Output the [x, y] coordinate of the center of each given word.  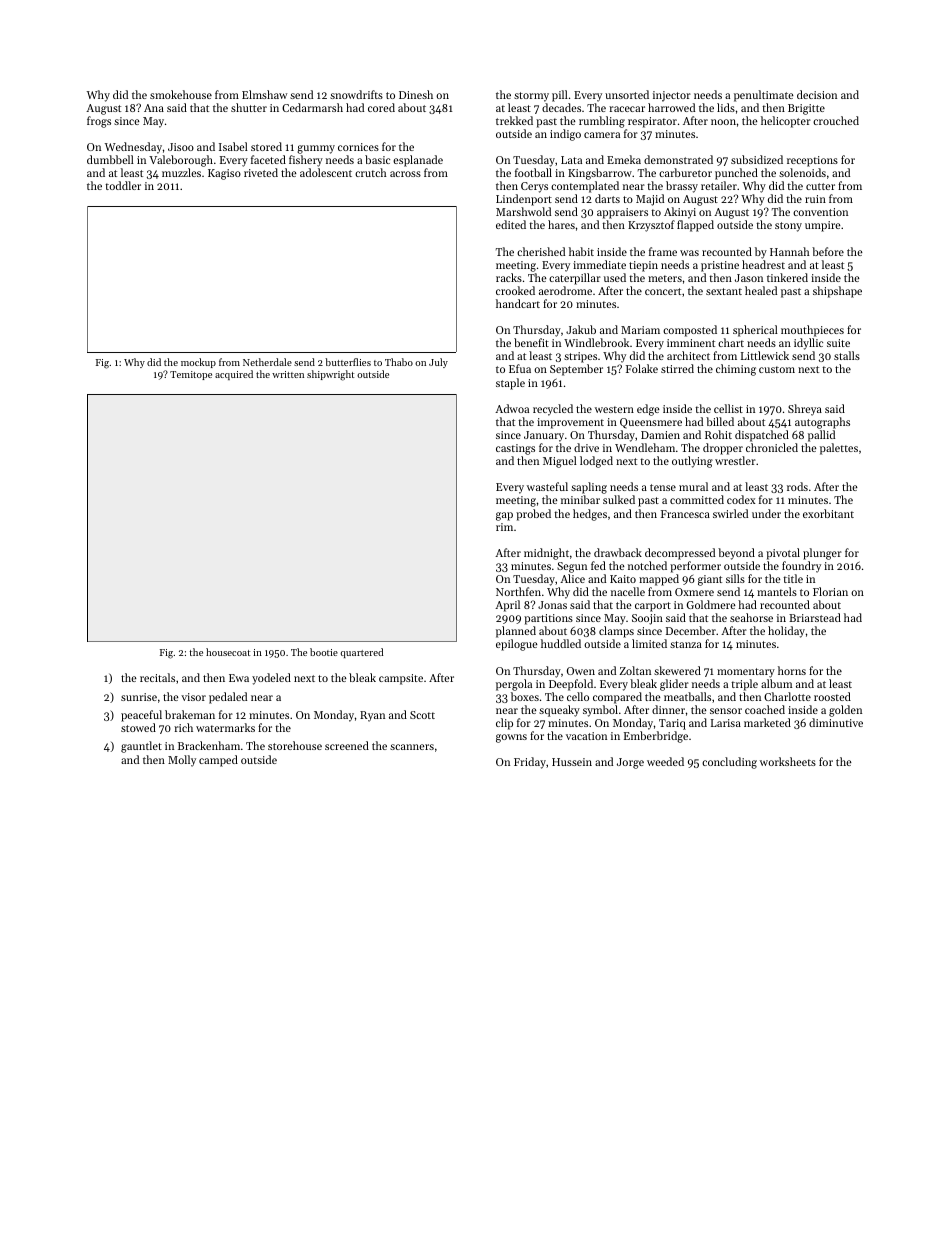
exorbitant [828, 513]
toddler [123, 185]
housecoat [228, 652]
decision [817, 94]
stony [788, 227]
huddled [561, 643]
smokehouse [181, 94]
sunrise [139, 697]
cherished [541, 251]
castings [515, 449]
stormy [531, 97]
